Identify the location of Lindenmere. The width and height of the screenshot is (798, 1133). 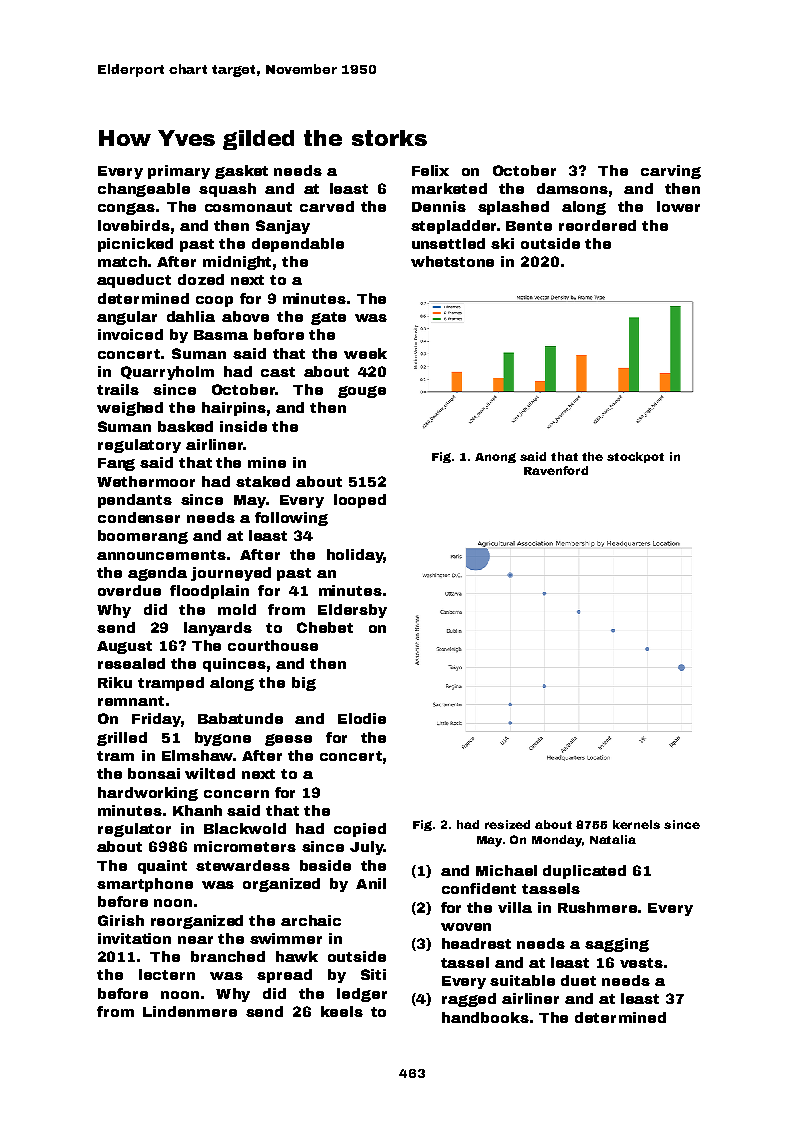
(190, 1011).
